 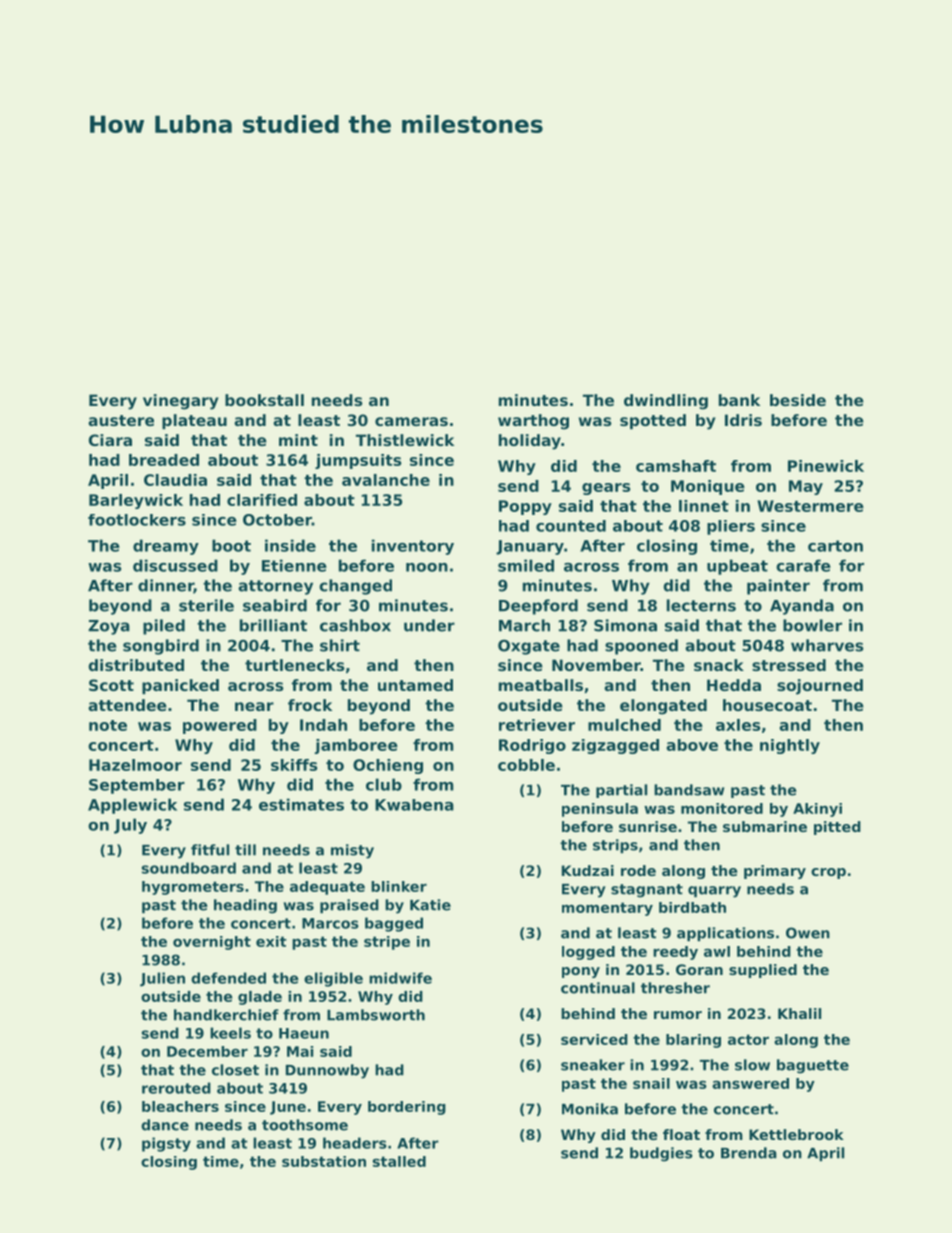 I want to click on pigsty, so click(x=166, y=1144).
